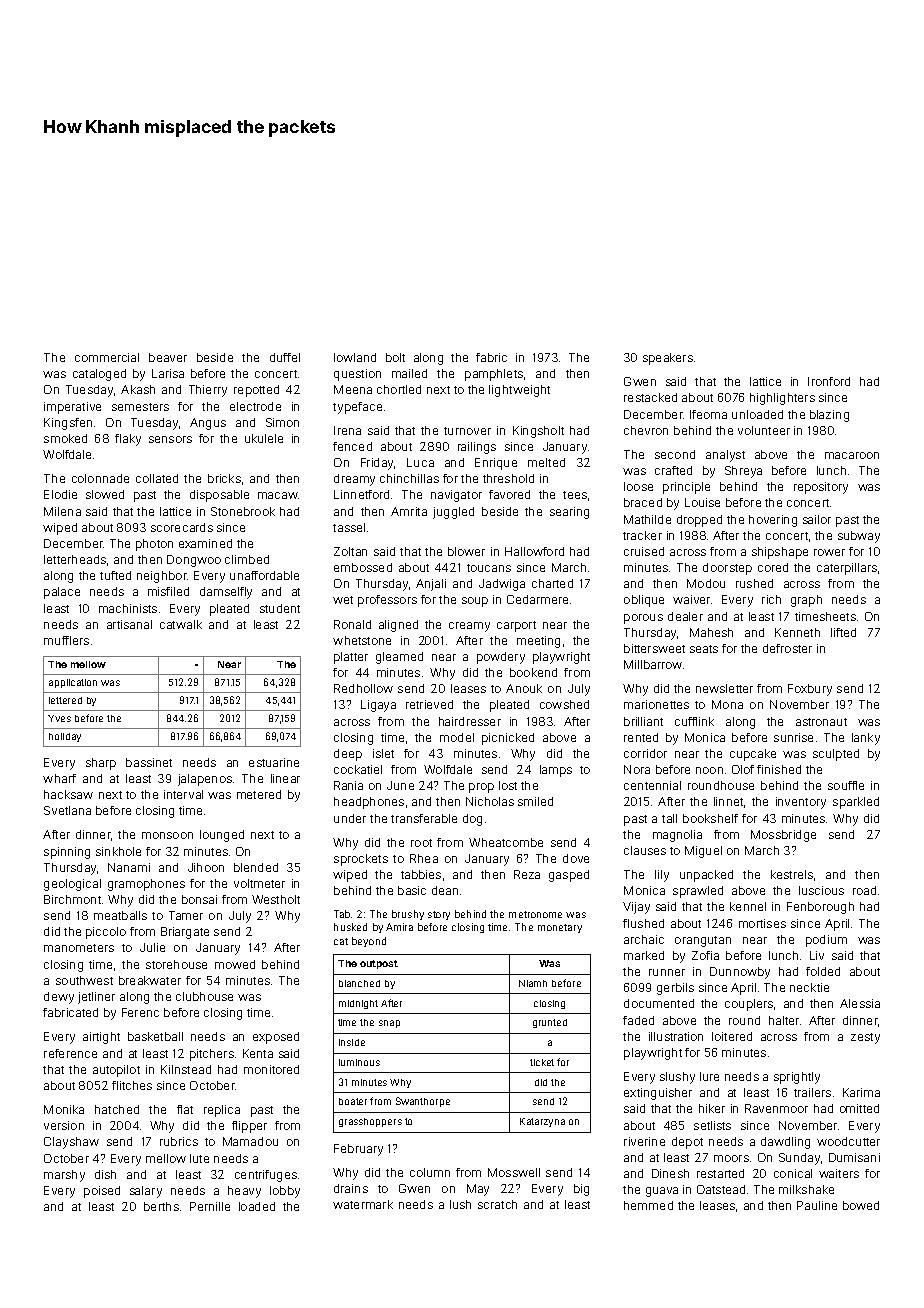  I want to click on machinists, so click(128, 608).
